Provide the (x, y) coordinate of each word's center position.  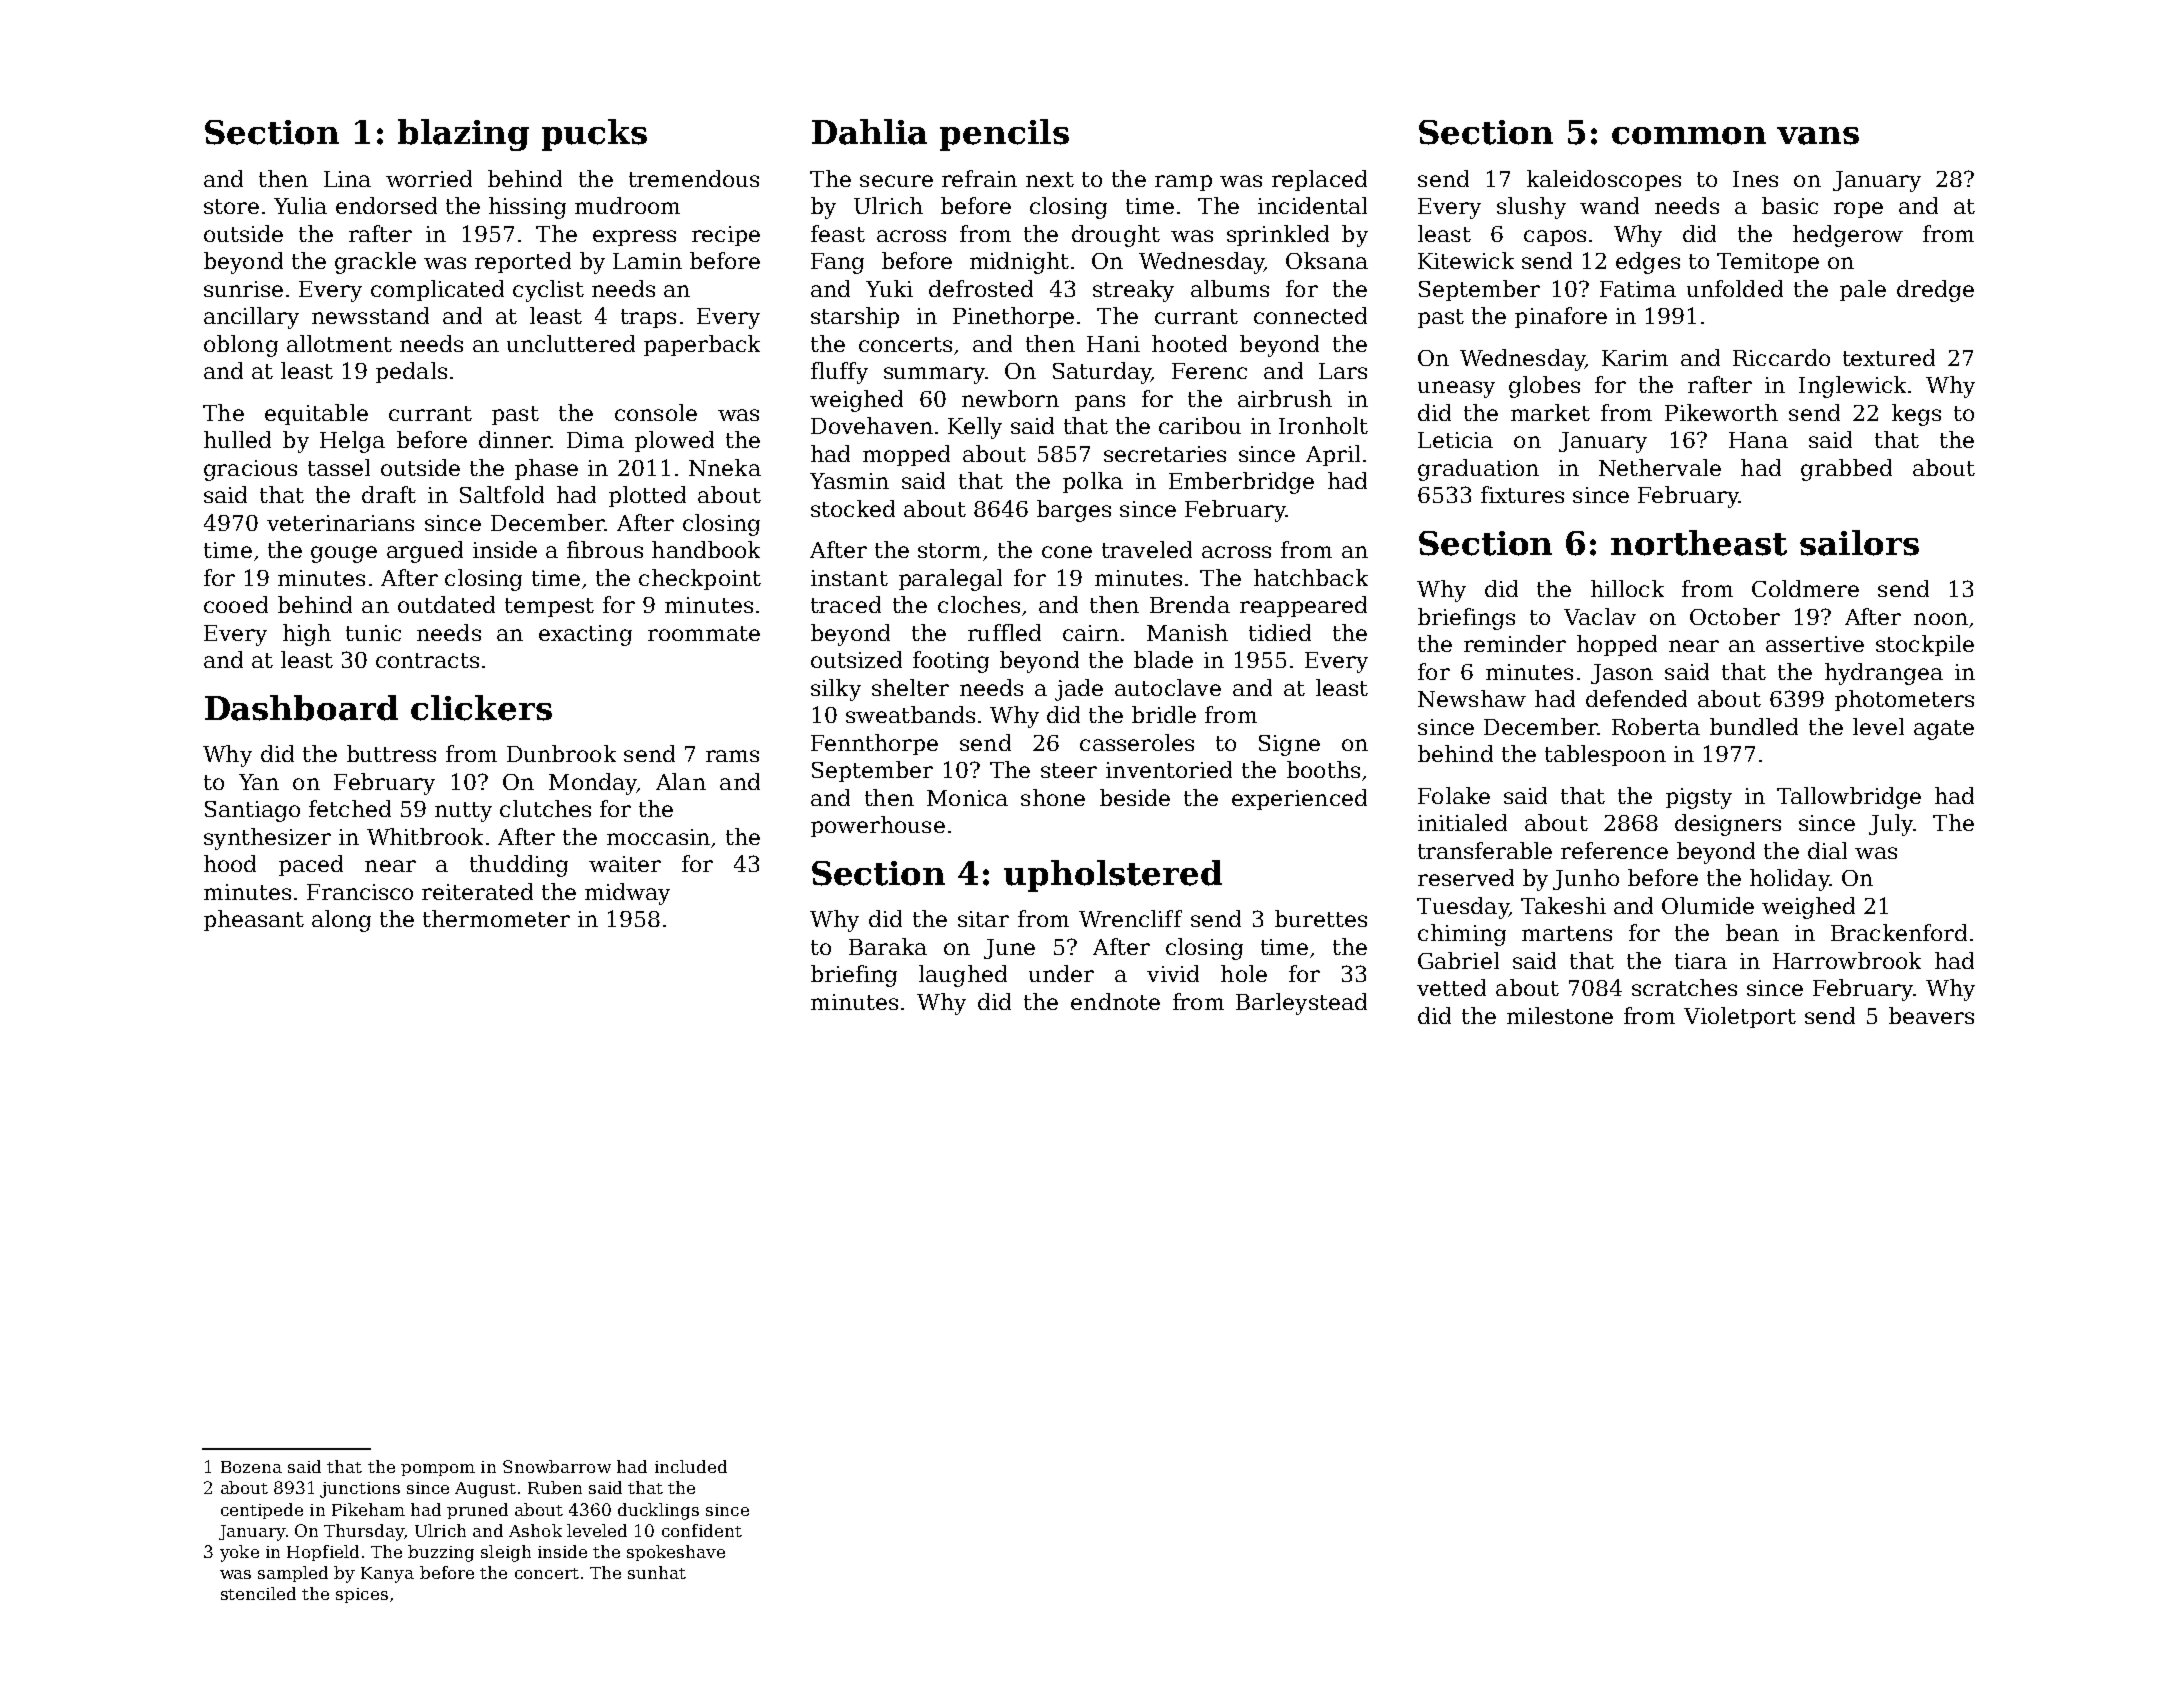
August (485, 1490)
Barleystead (1301, 1004)
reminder (1515, 643)
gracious (250, 470)
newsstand (370, 315)
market (1550, 412)
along (341, 921)
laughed (963, 976)
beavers (1931, 1015)
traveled (1147, 549)
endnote (1115, 1001)
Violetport (1740, 1017)
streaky (1133, 291)
